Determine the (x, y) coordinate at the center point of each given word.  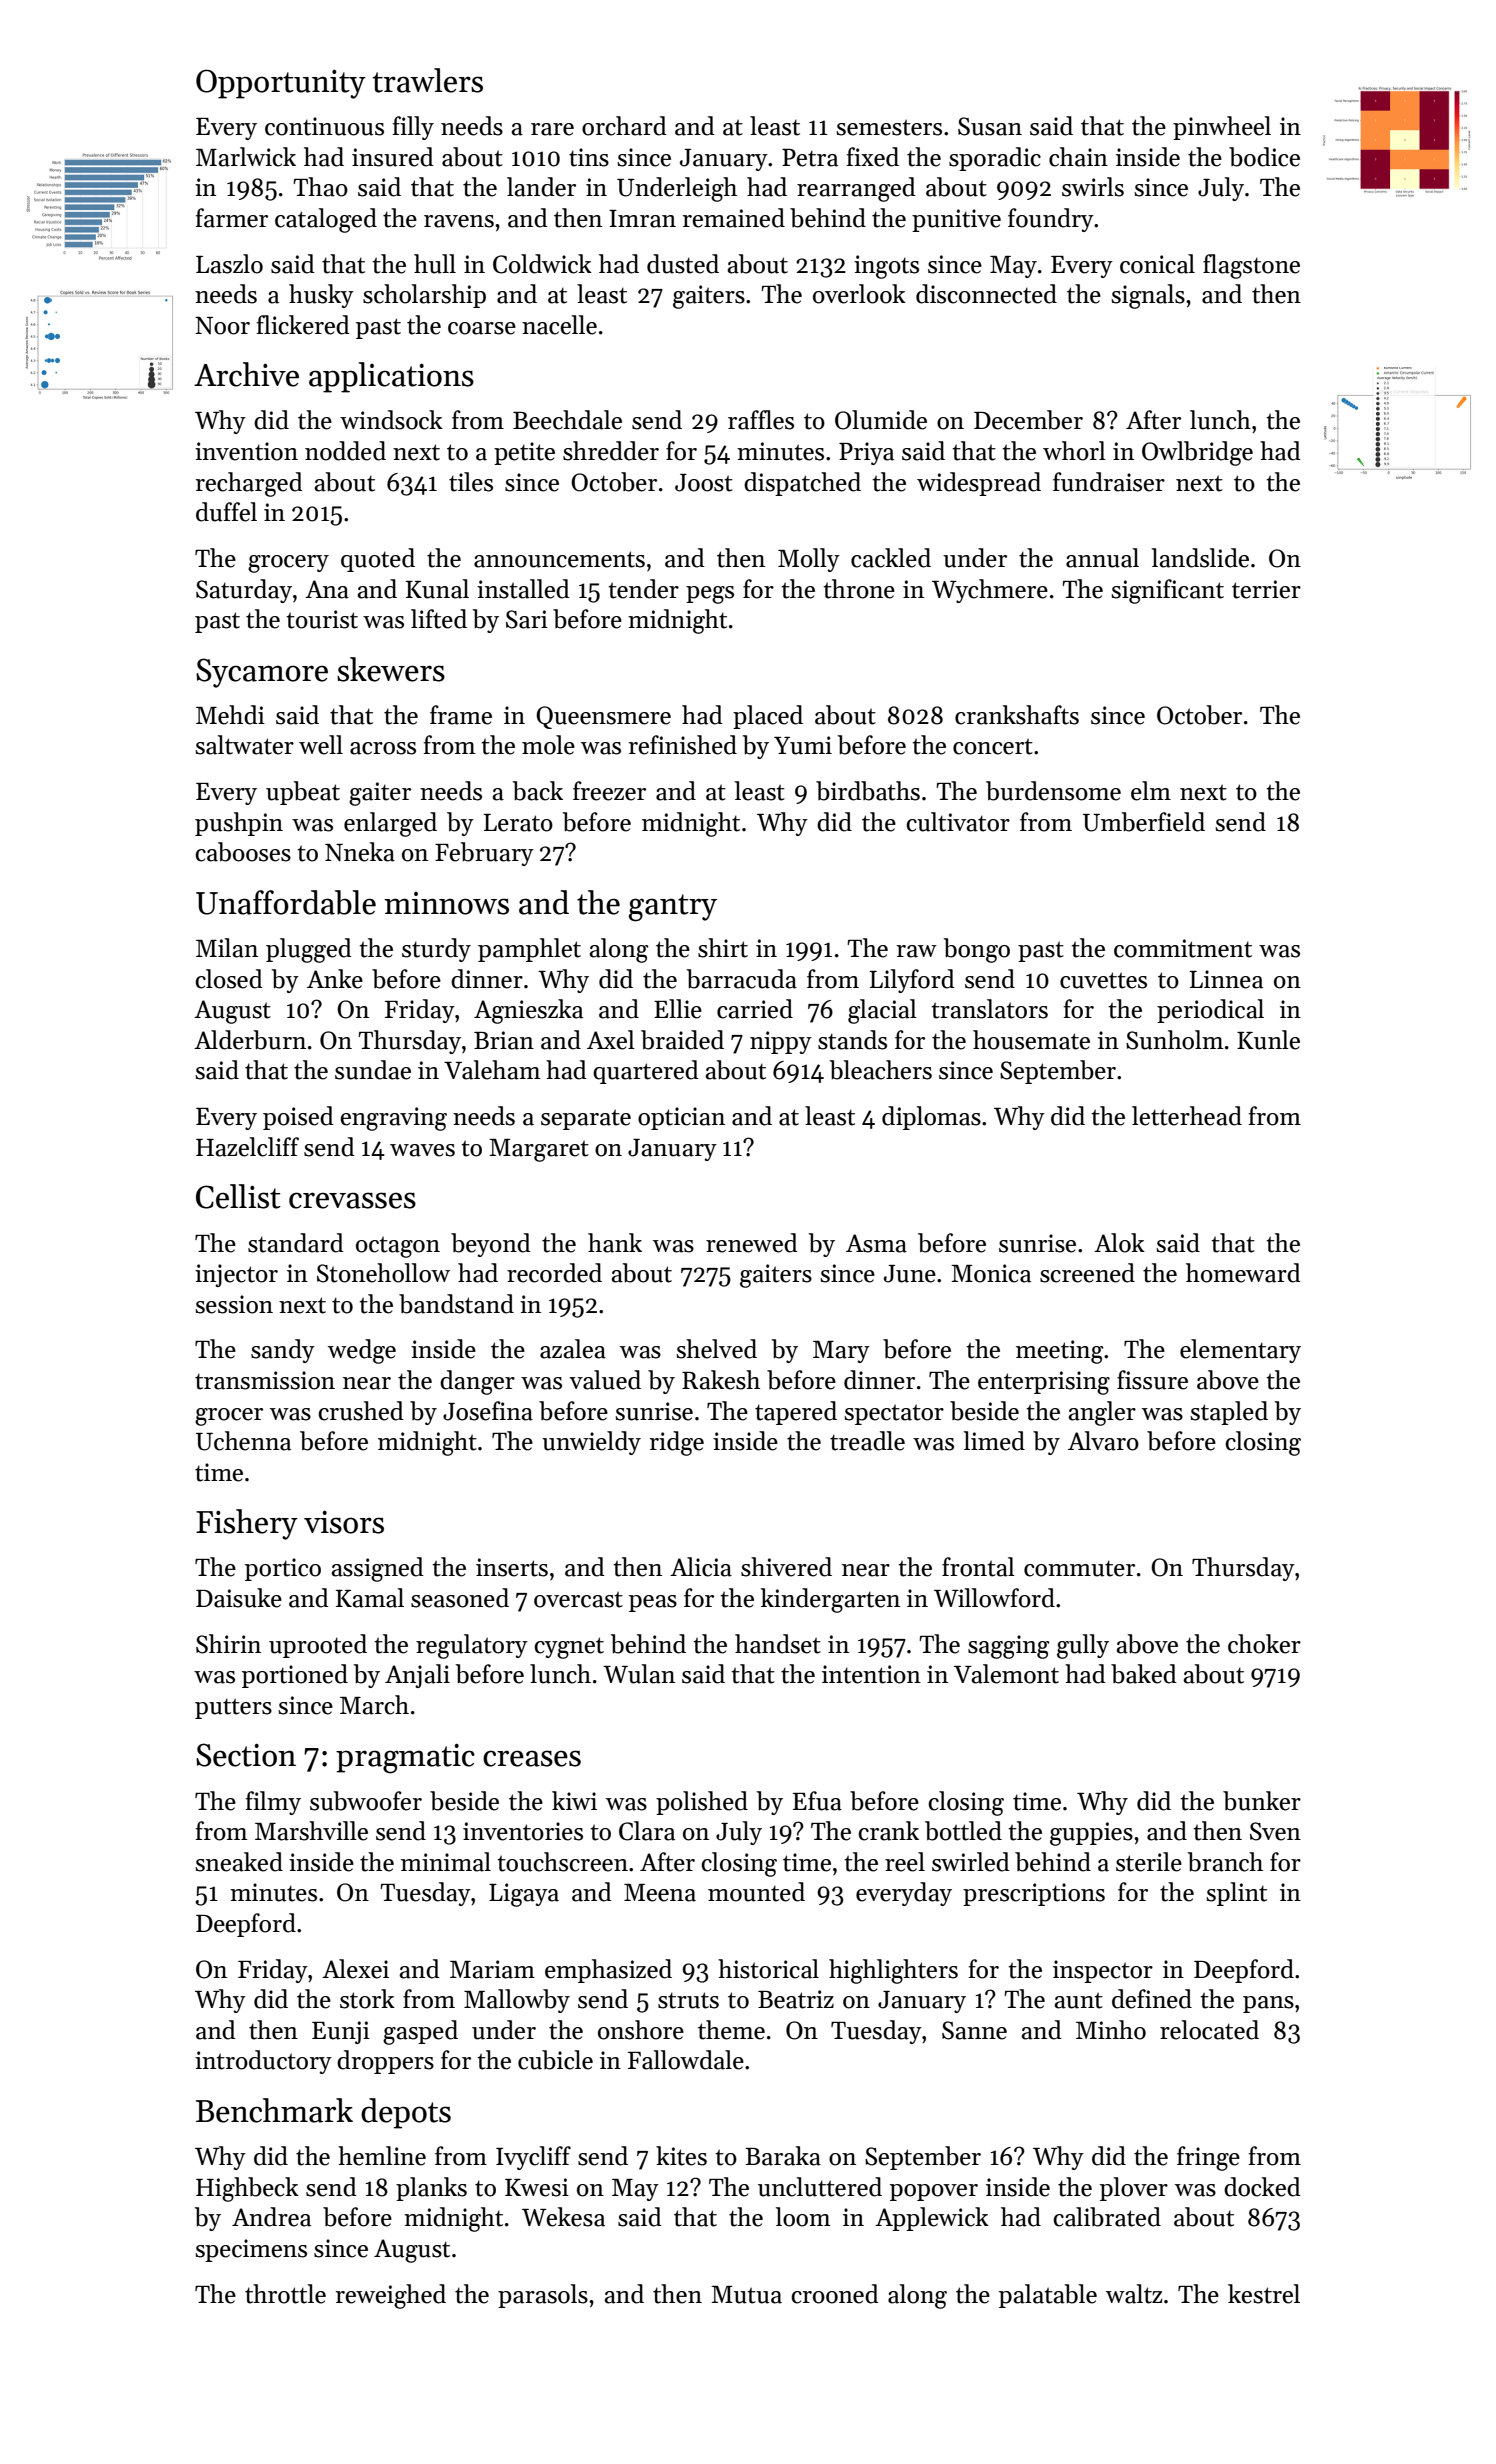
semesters (889, 127)
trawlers (428, 80)
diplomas (931, 1118)
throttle (285, 2294)
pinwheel (1222, 128)
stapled (1229, 1413)
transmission (265, 1380)
